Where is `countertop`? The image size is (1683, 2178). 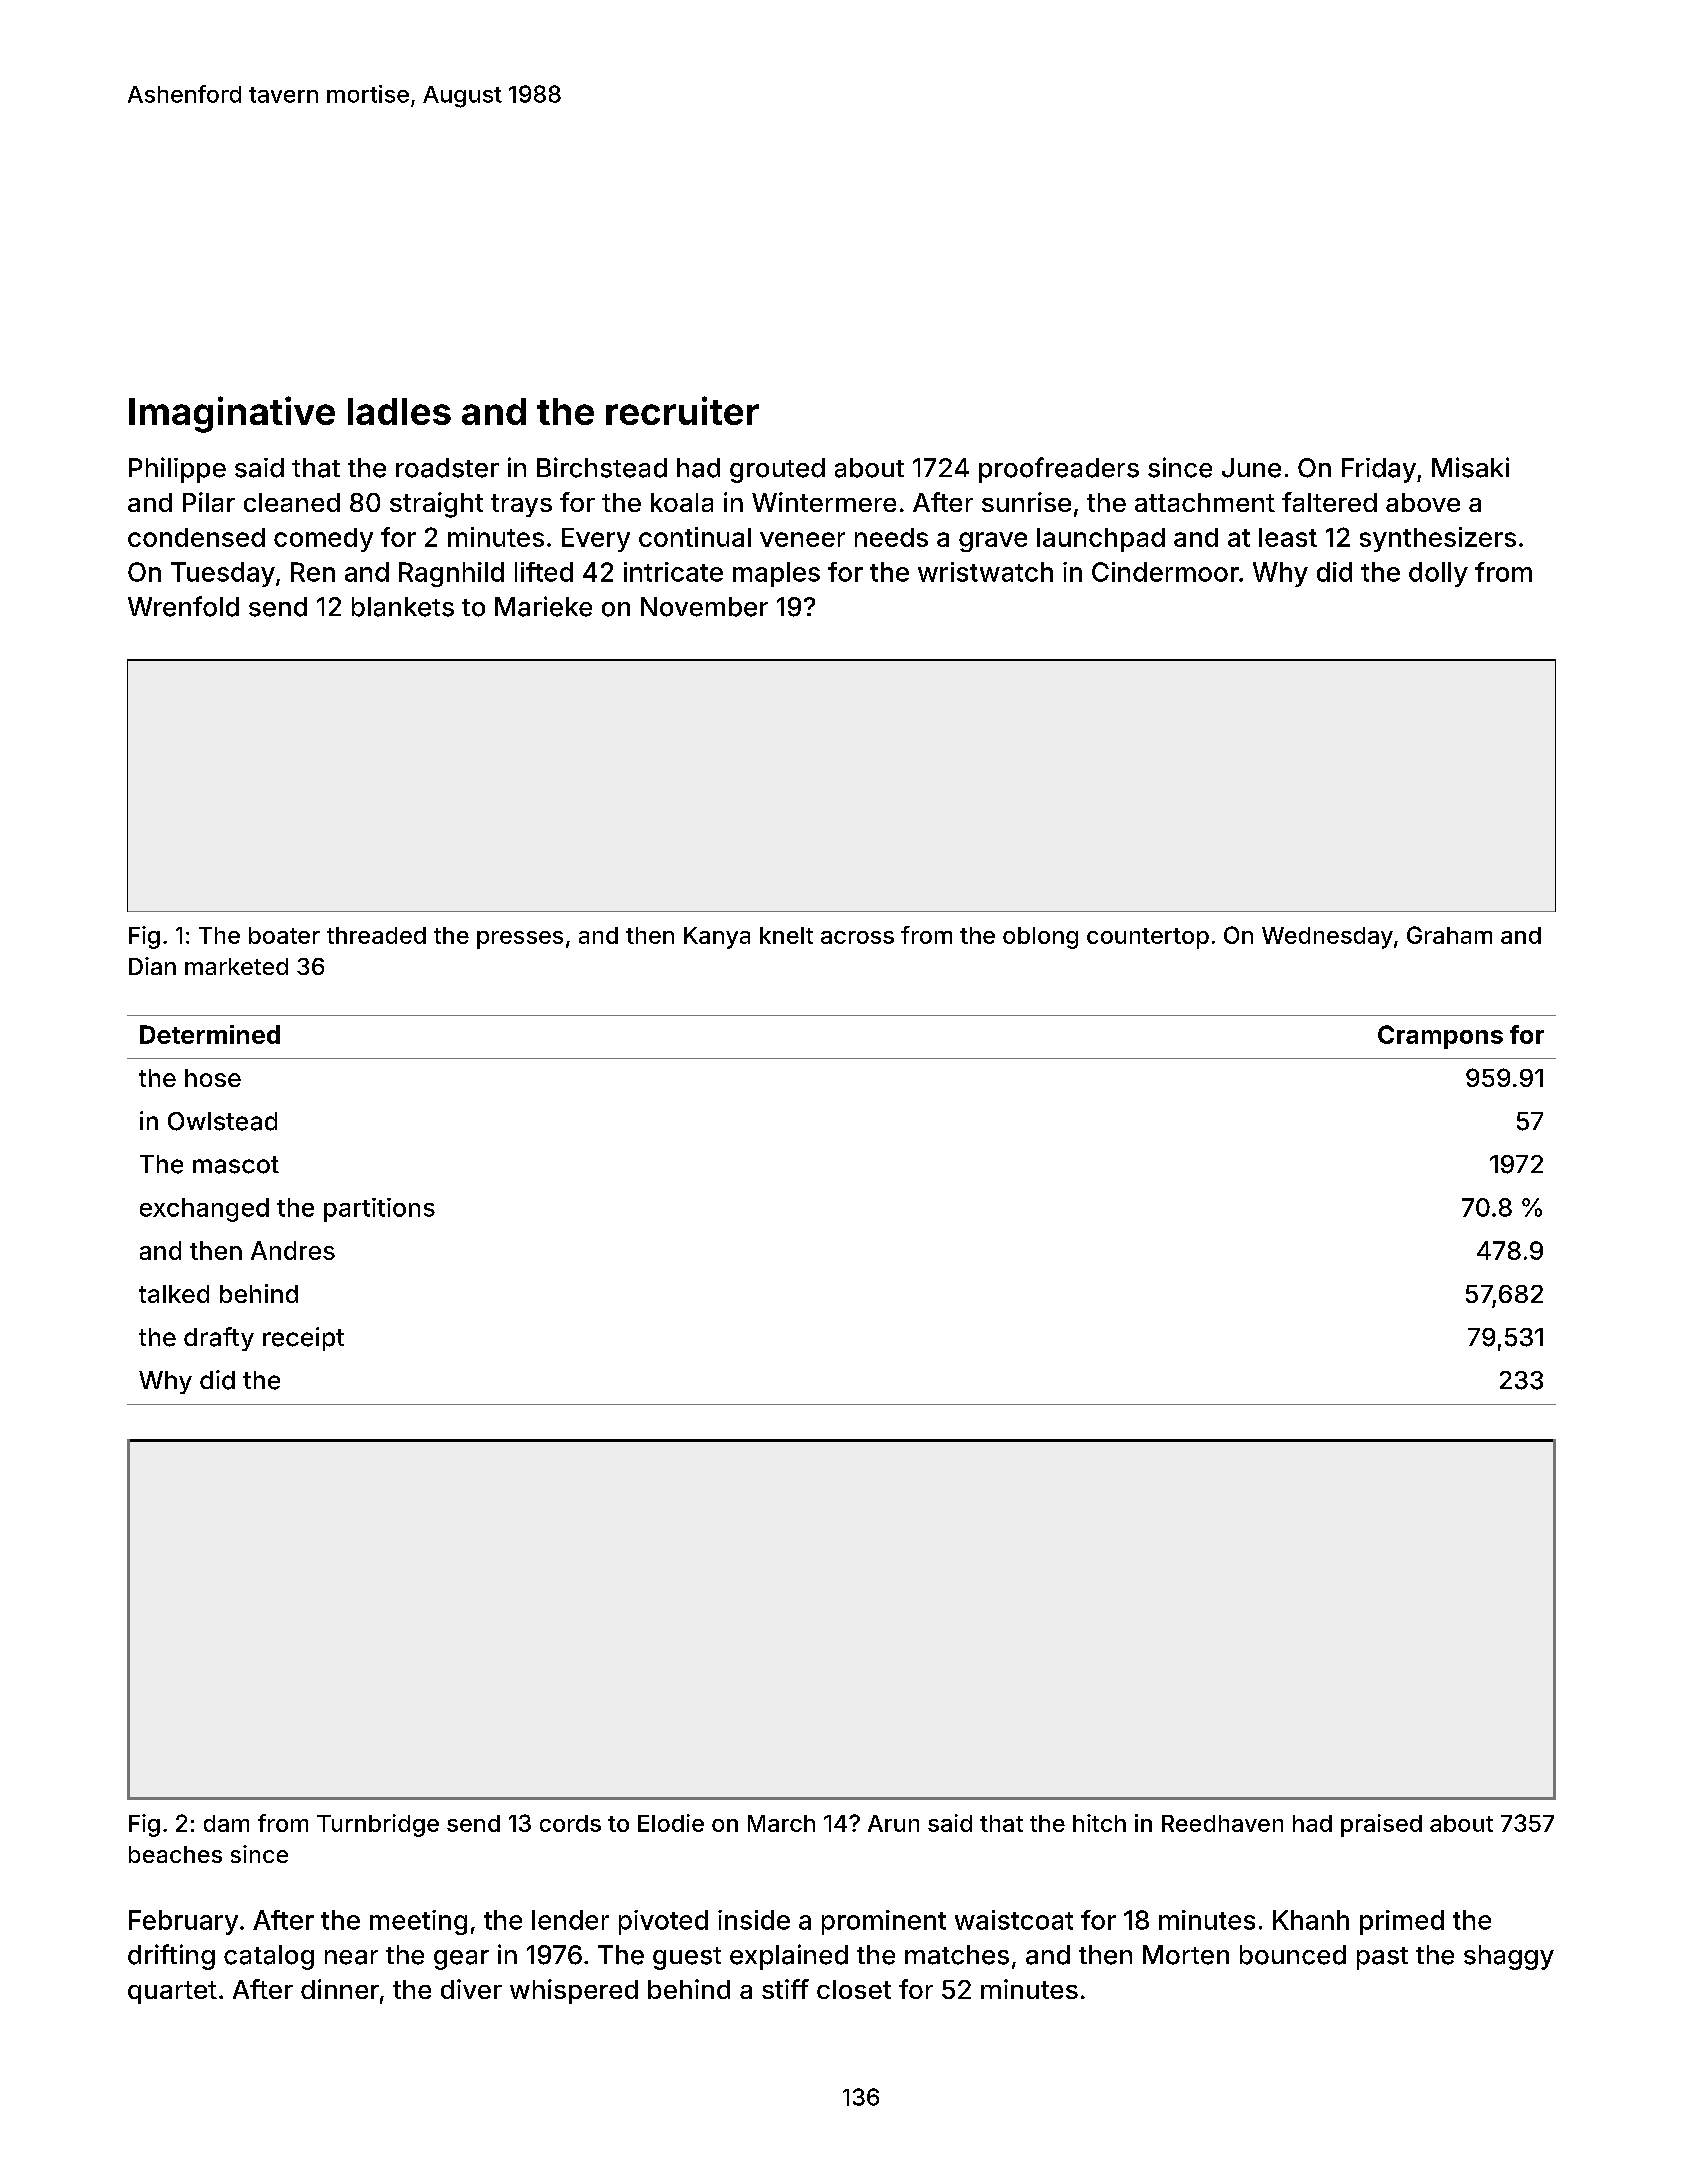
countertop is located at coordinates (1148, 938).
